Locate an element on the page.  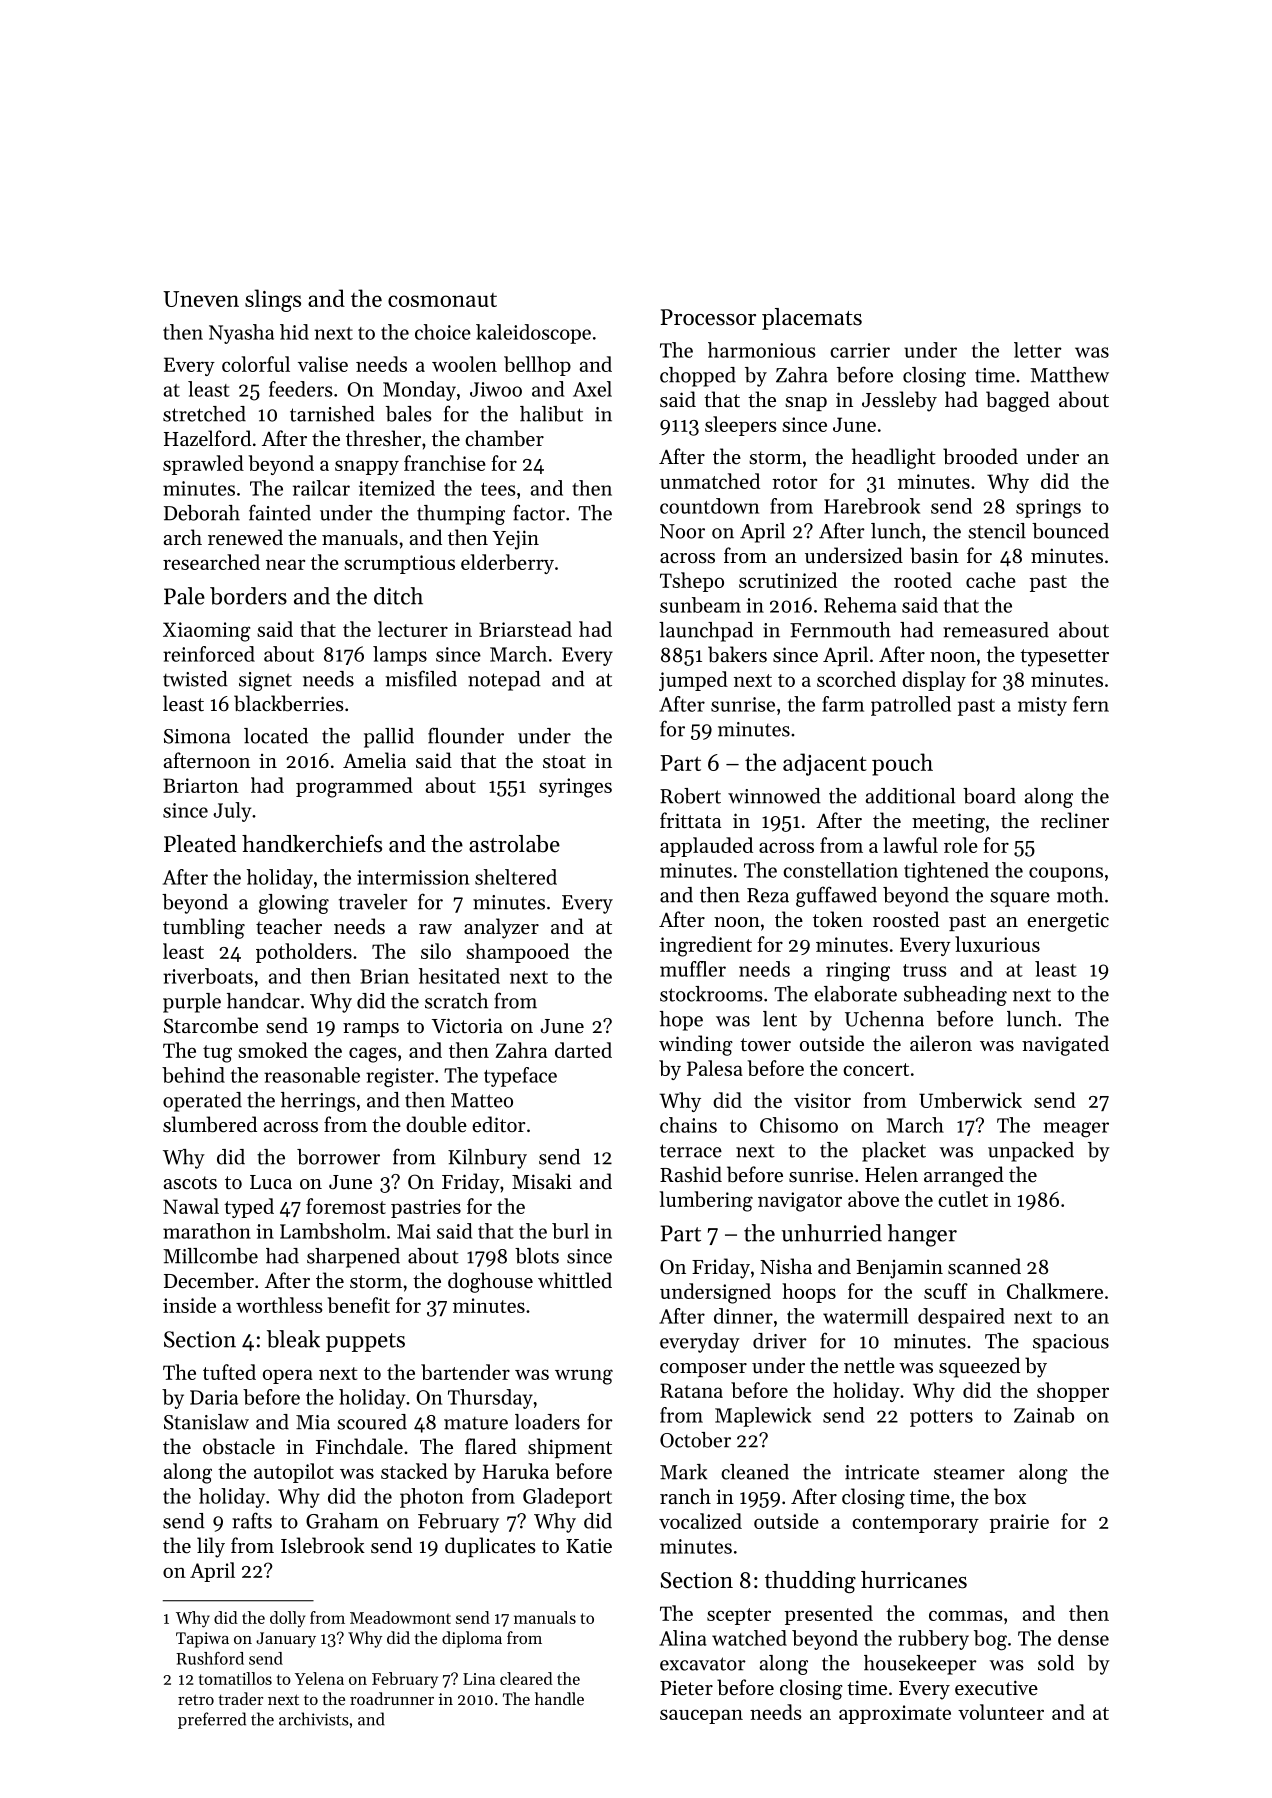
ramps is located at coordinates (371, 1030).
